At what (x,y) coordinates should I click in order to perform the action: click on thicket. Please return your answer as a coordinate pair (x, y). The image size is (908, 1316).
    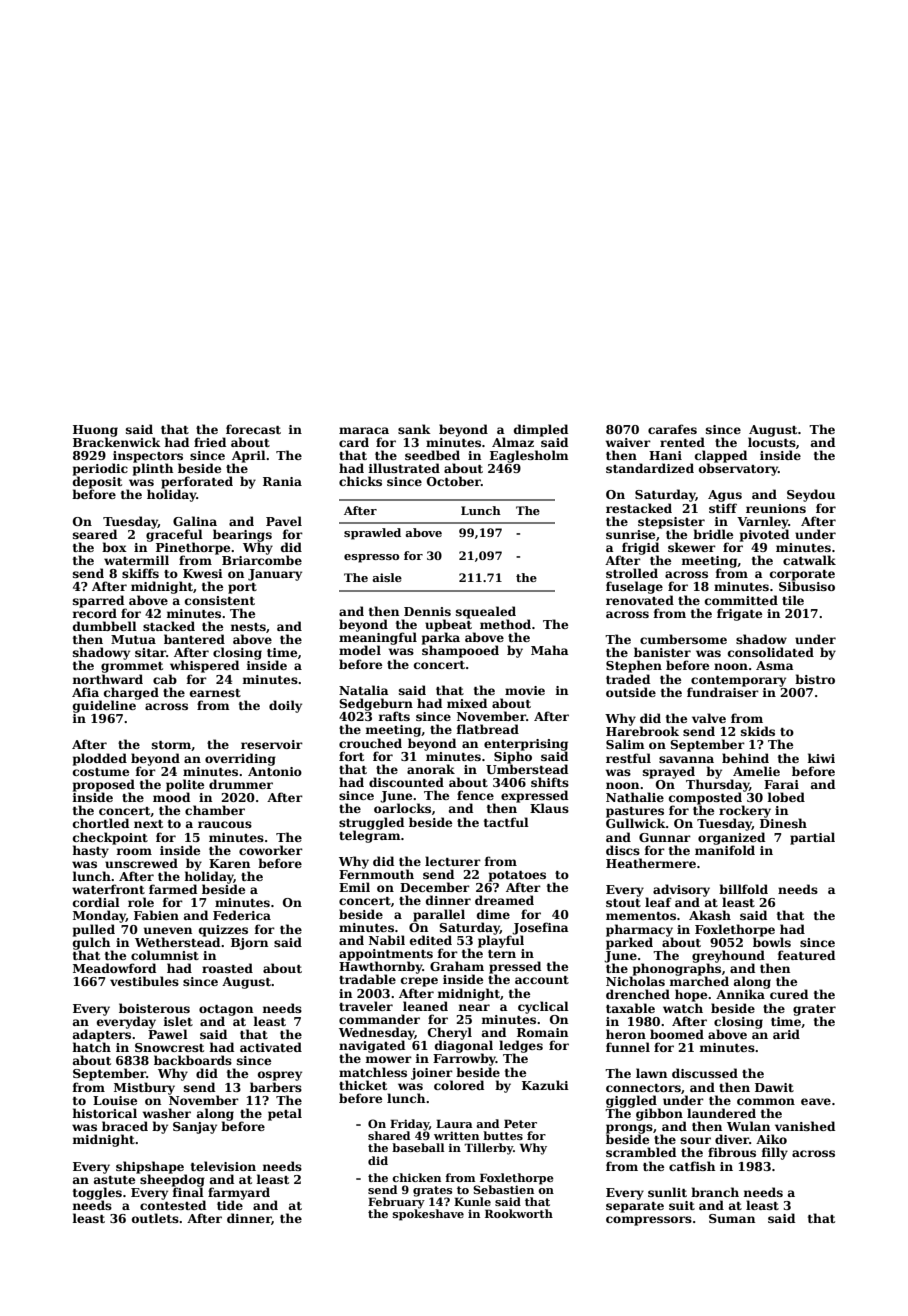
    Looking at the image, I should click on (363, 1085).
